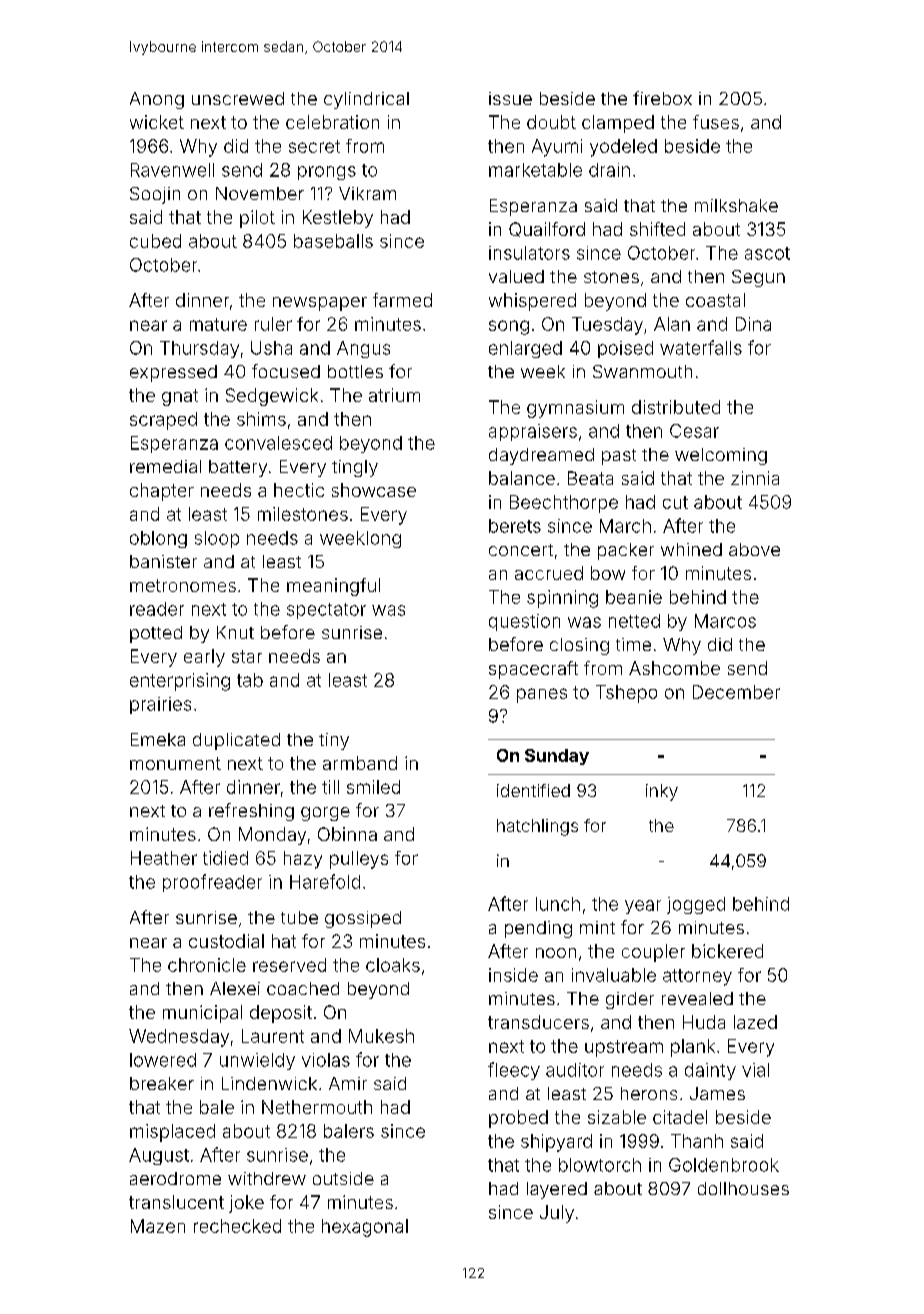 Image resolution: width=924 pixels, height=1314 pixels. Describe the element at coordinates (326, 1060) in the screenshot. I see `violas` at that location.
